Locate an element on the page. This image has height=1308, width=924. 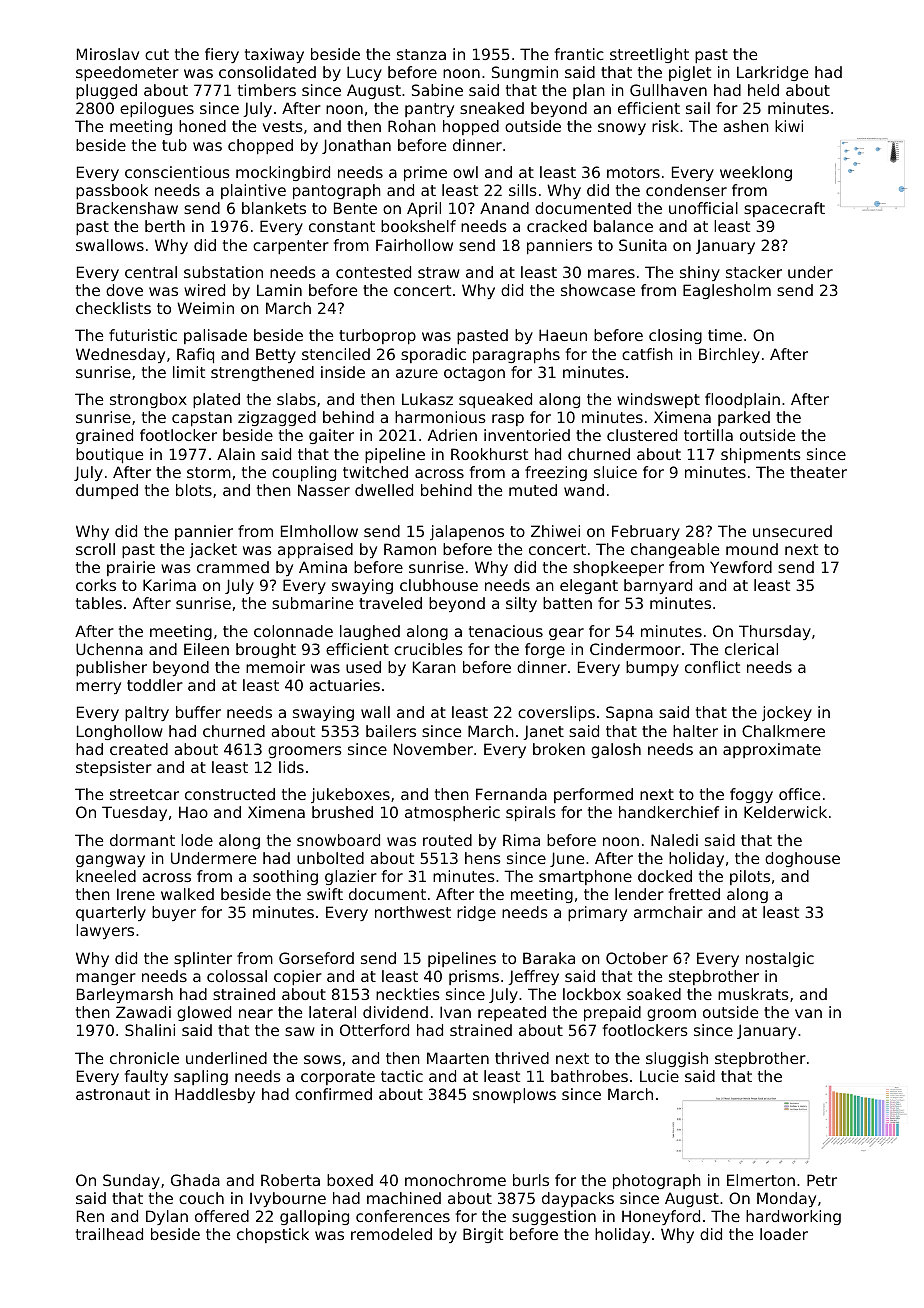
floodplain is located at coordinates (742, 400).
